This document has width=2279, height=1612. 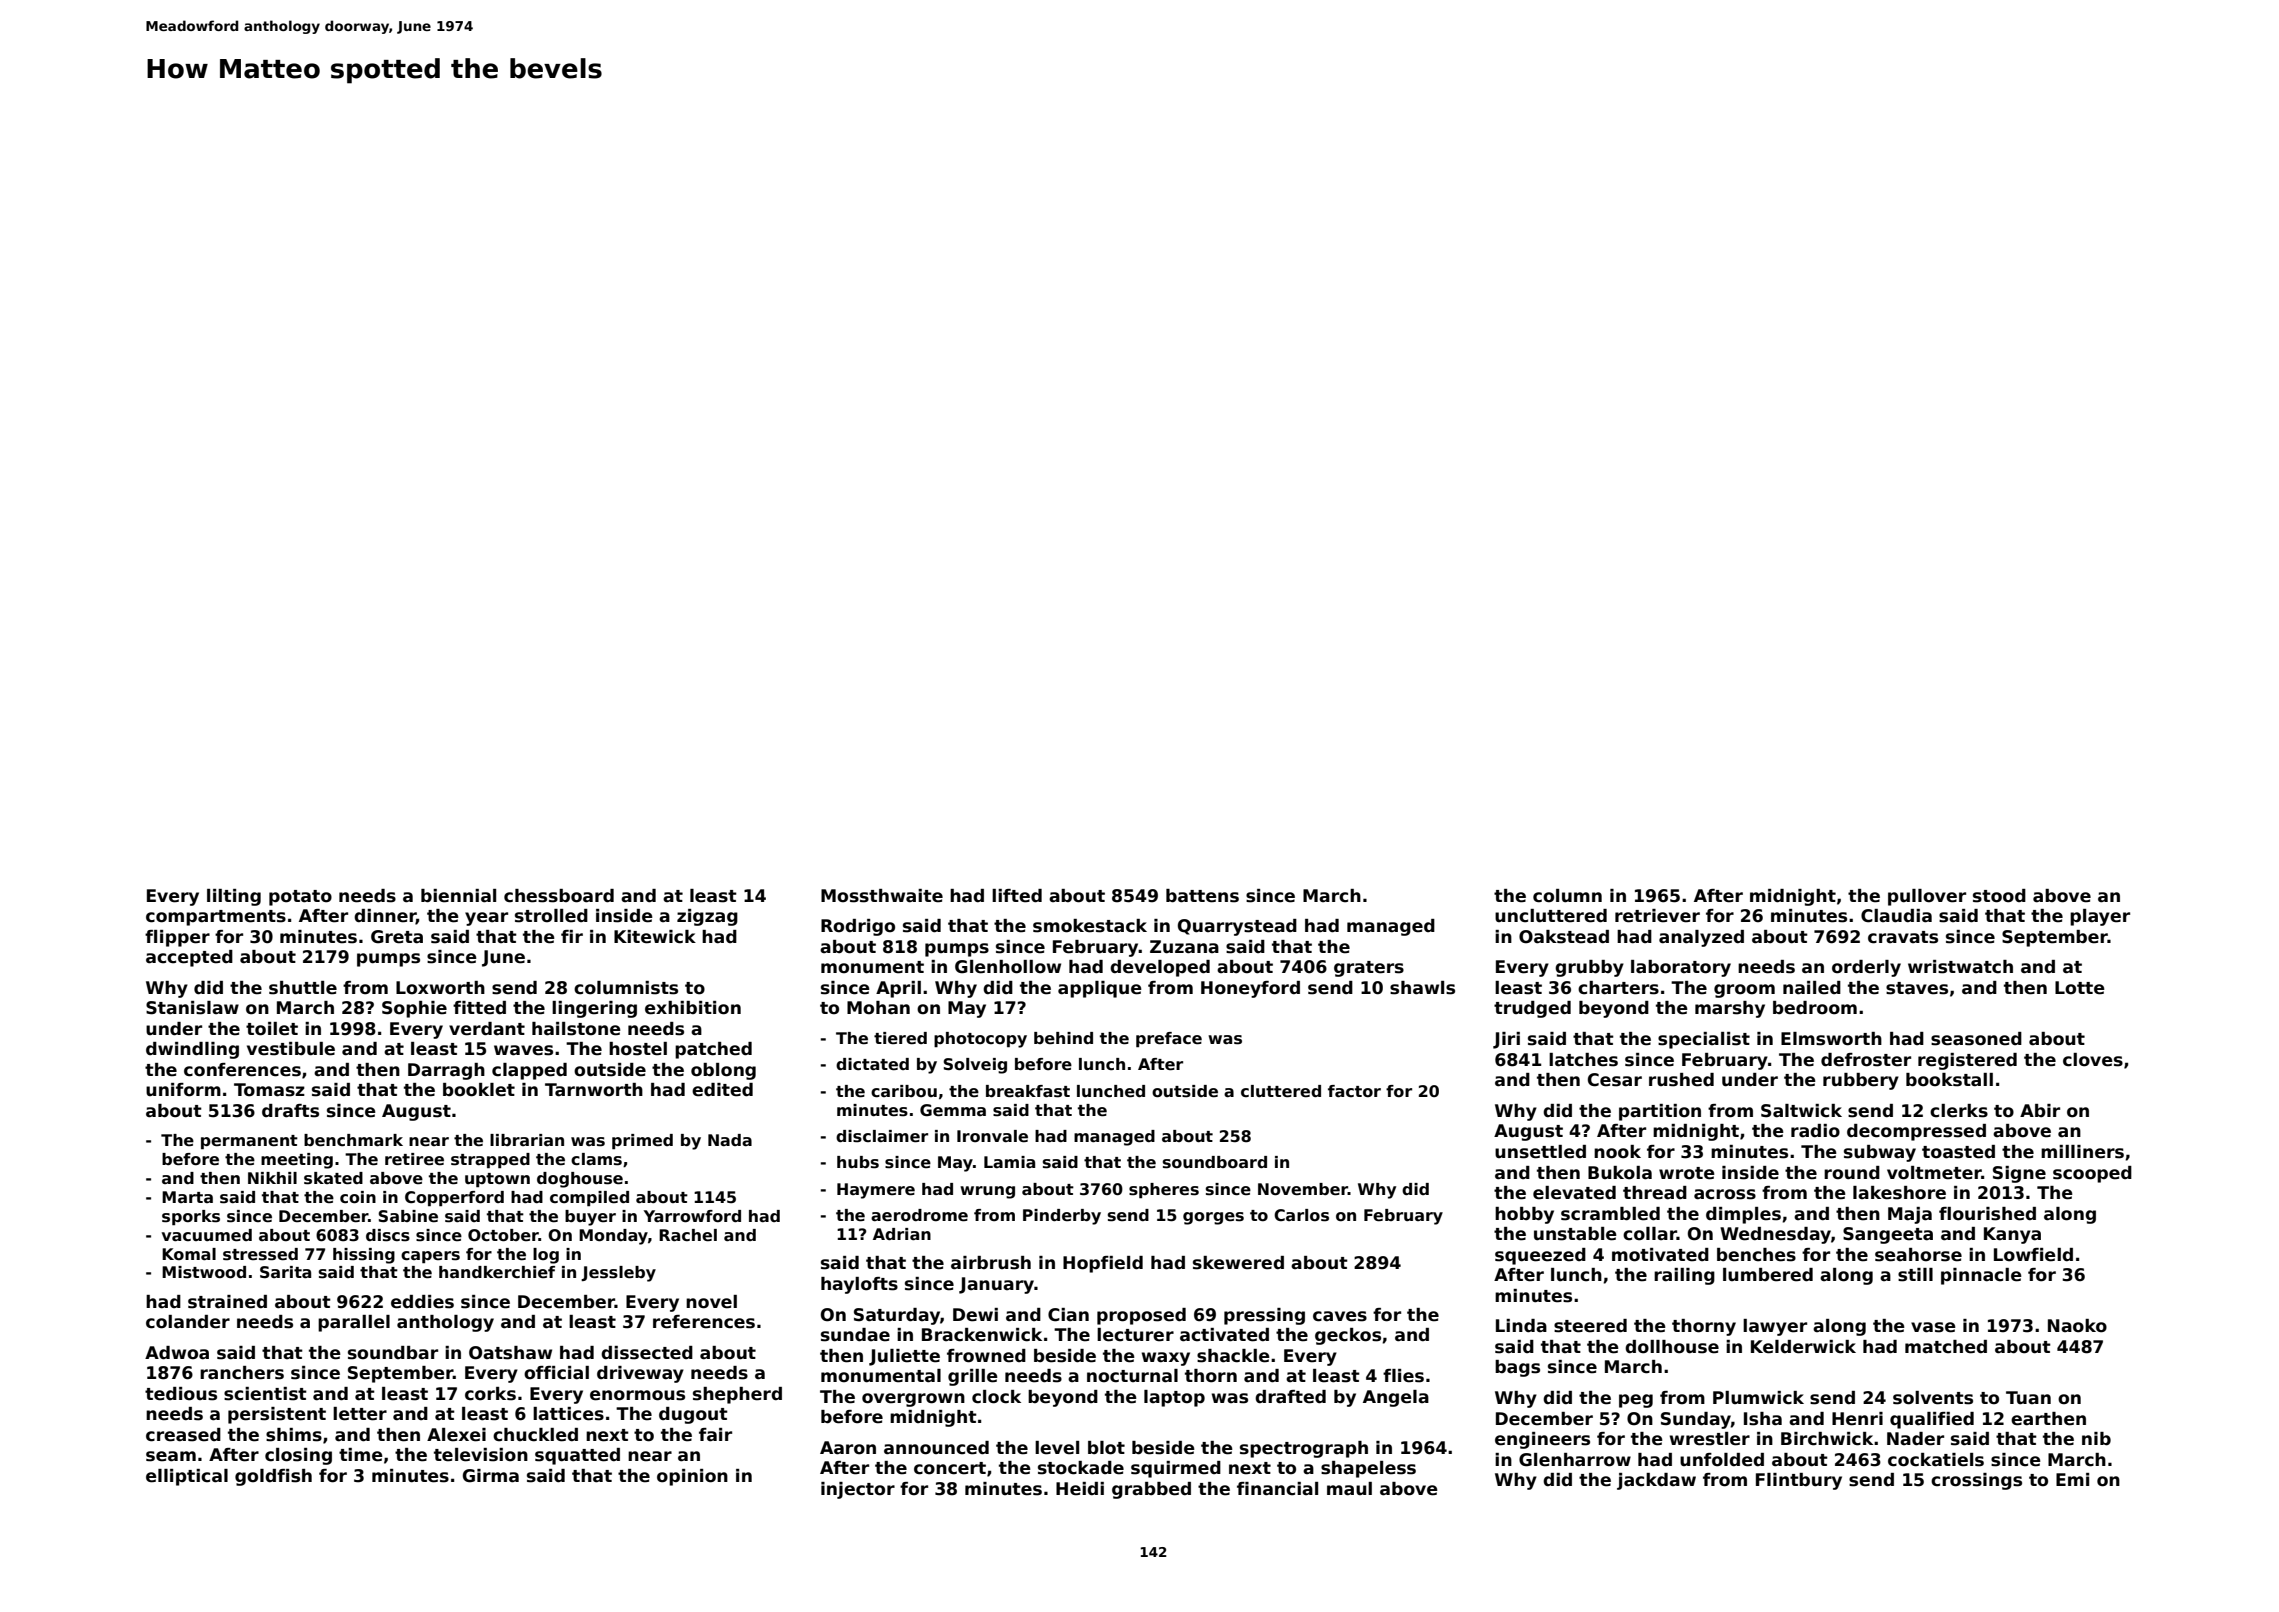 I want to click on permanent, so click(x=249, y=1142).
